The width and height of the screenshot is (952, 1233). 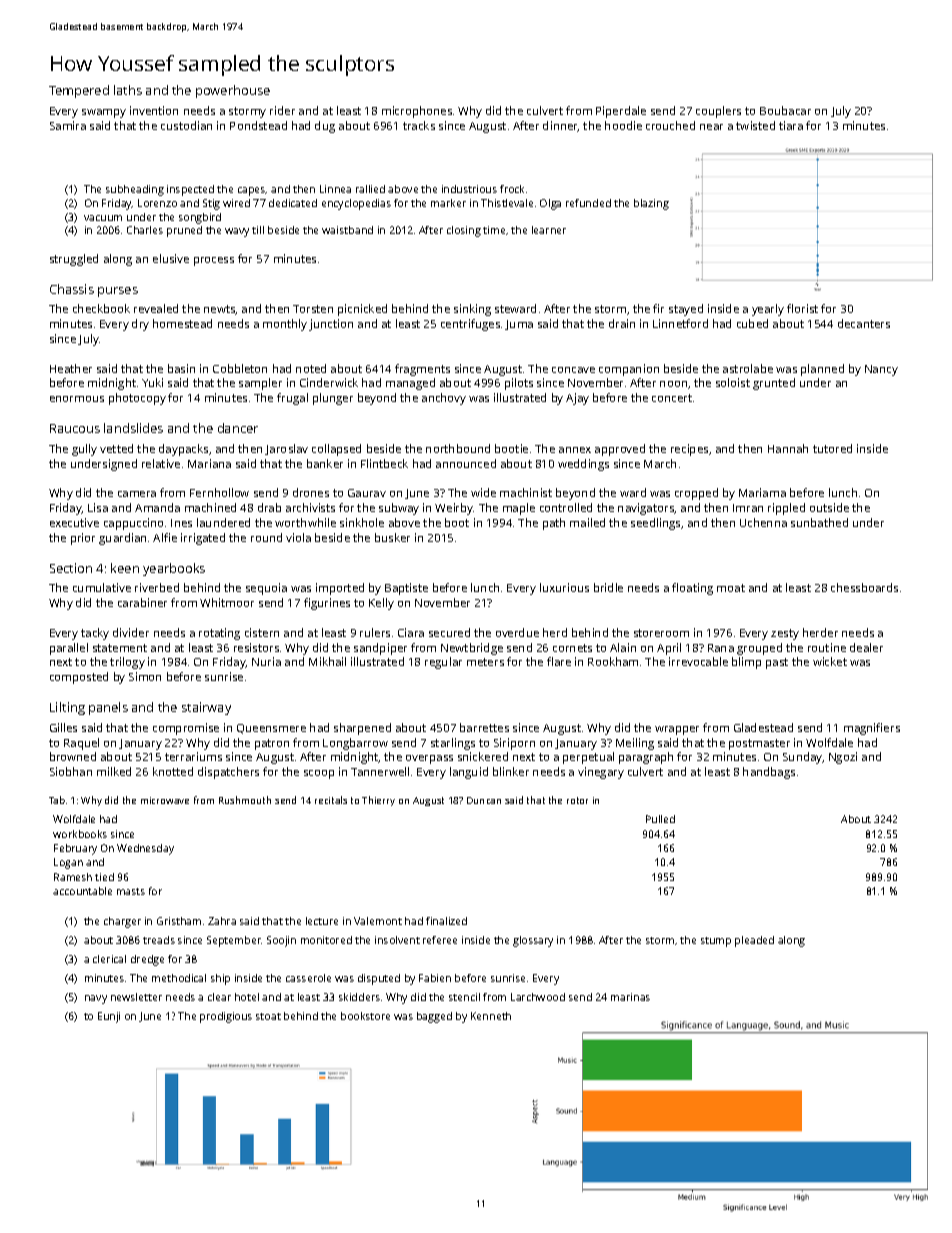 I want to click on Raucous, so click(x=75, y=428).
